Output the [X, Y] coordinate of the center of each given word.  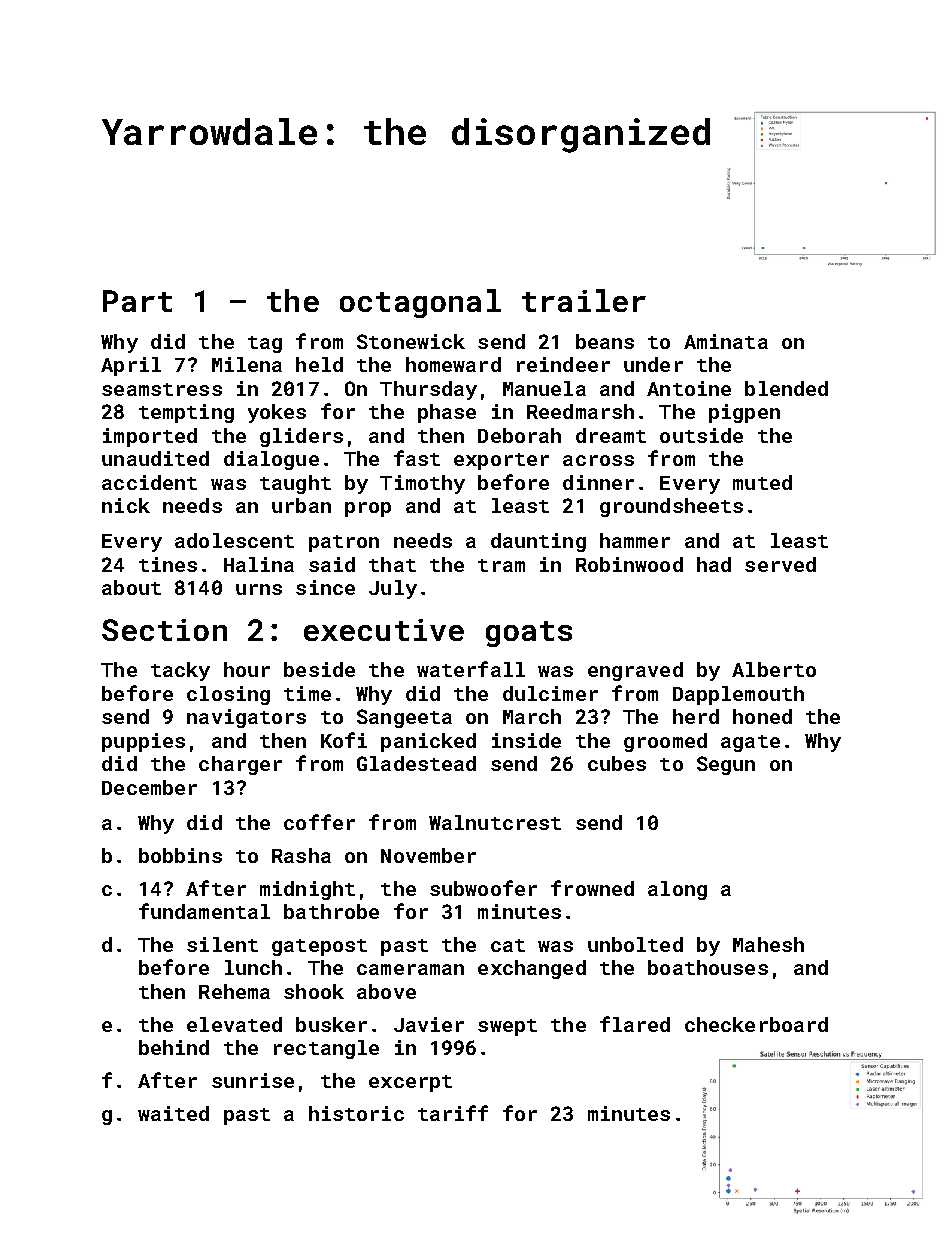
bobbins [180, 855]
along [677, 890]
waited [173, 1113]
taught [295, 484]
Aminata [726, 341]
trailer [584, 300]
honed [762, 716]
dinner [598, 482]
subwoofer [483, 888]
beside [319, 669]
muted [762, 482]
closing [228, 695]
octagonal [420, 303]
